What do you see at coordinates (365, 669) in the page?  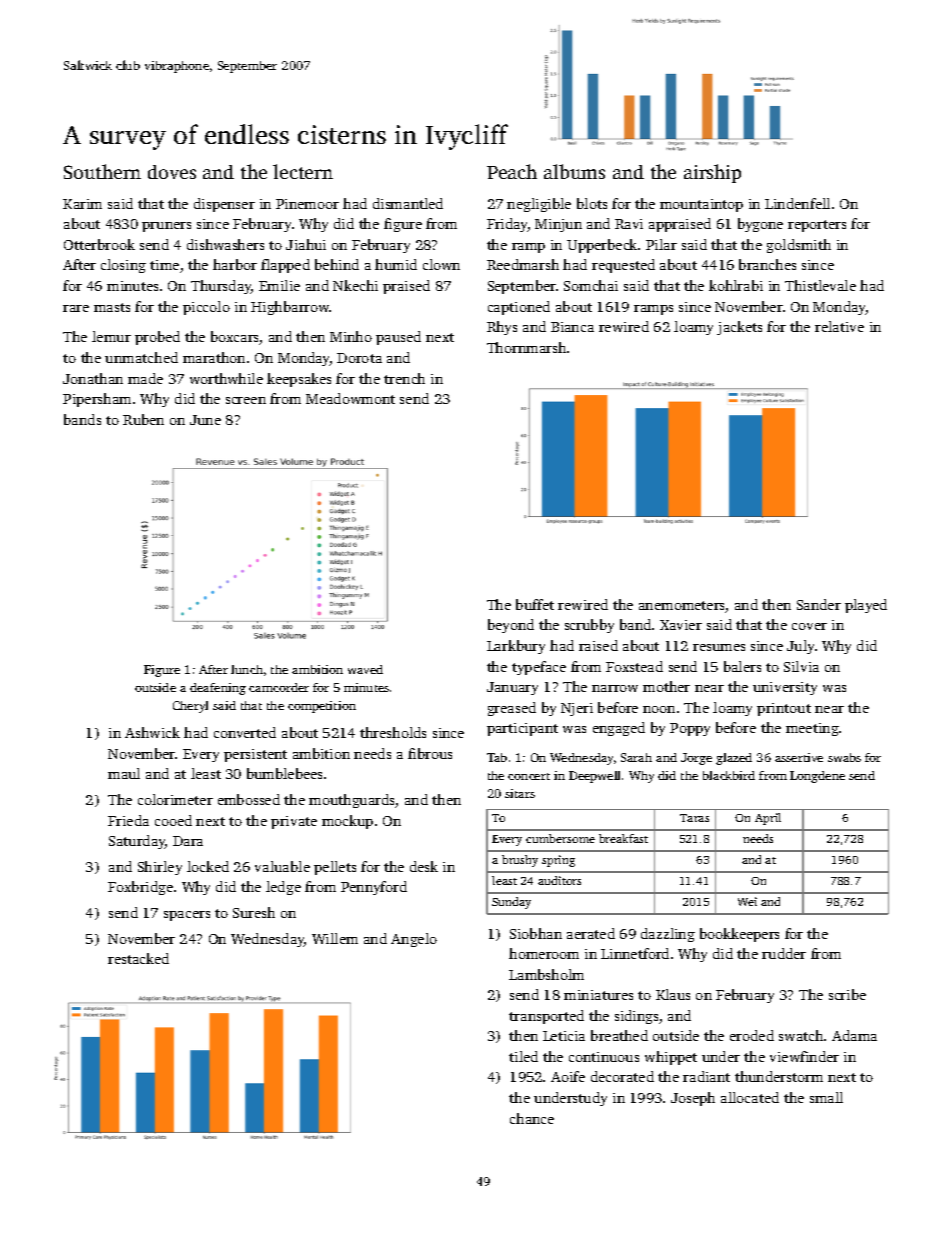 I see `waved` at bounding box center [365, 669].
